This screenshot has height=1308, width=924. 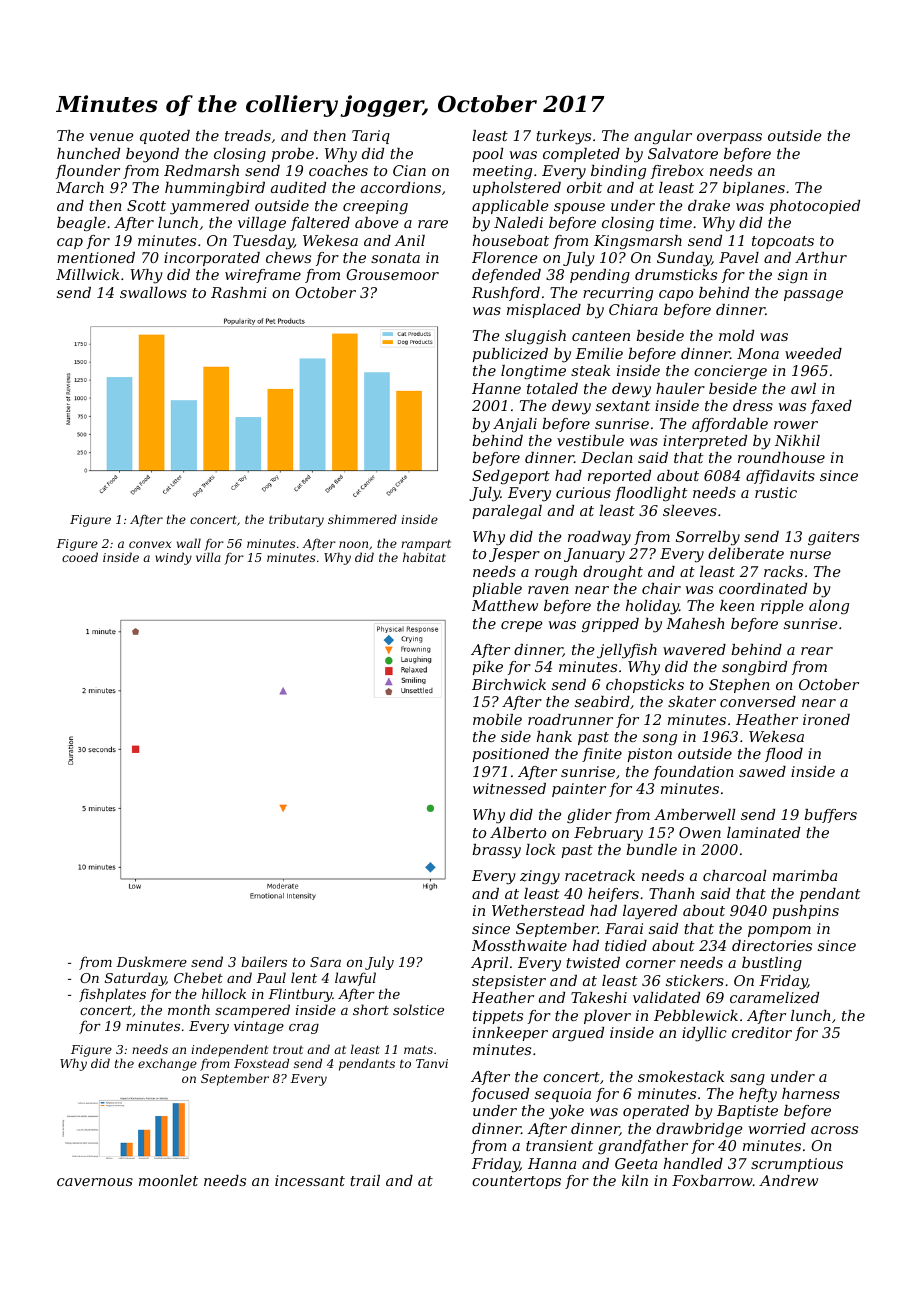 I want to click on Duskmere, so click(x=151, y=961).
